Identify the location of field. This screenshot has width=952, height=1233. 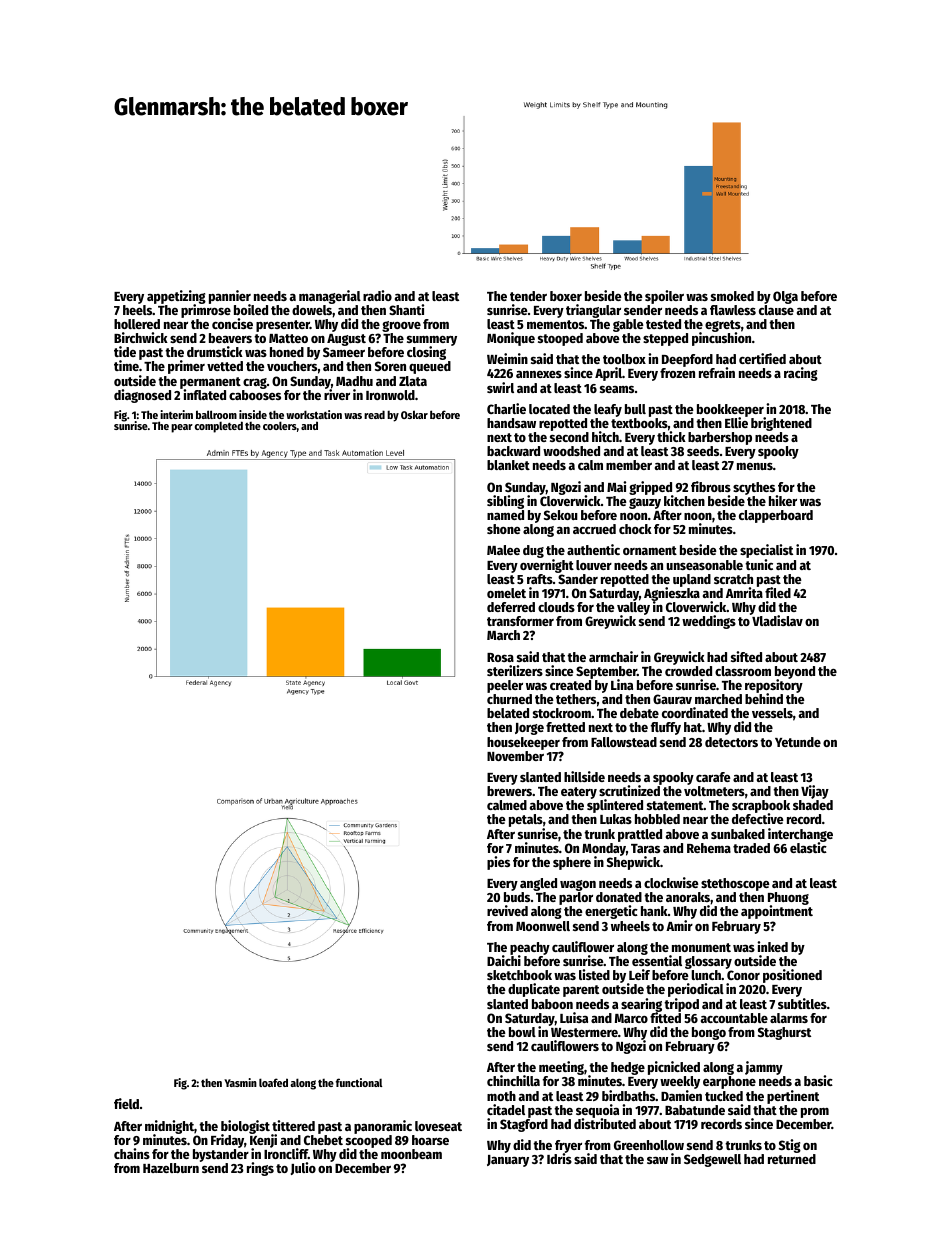
(126, 1103).
